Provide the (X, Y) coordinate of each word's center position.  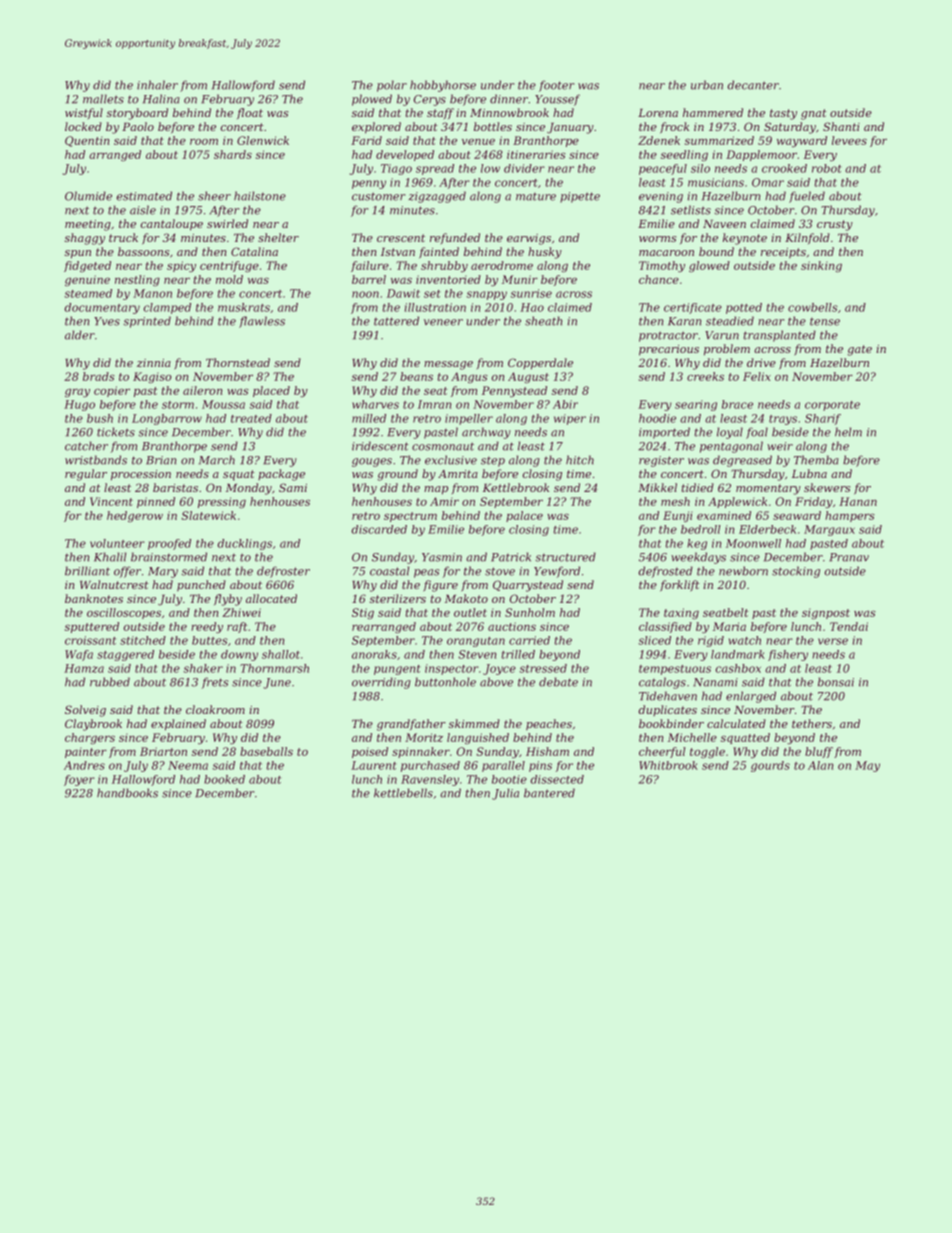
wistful (84, 113)
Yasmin (442, 557)
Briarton (163, 751)
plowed (372, 100)
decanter (753, 85)
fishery (788, 655)
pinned (156, 502)
